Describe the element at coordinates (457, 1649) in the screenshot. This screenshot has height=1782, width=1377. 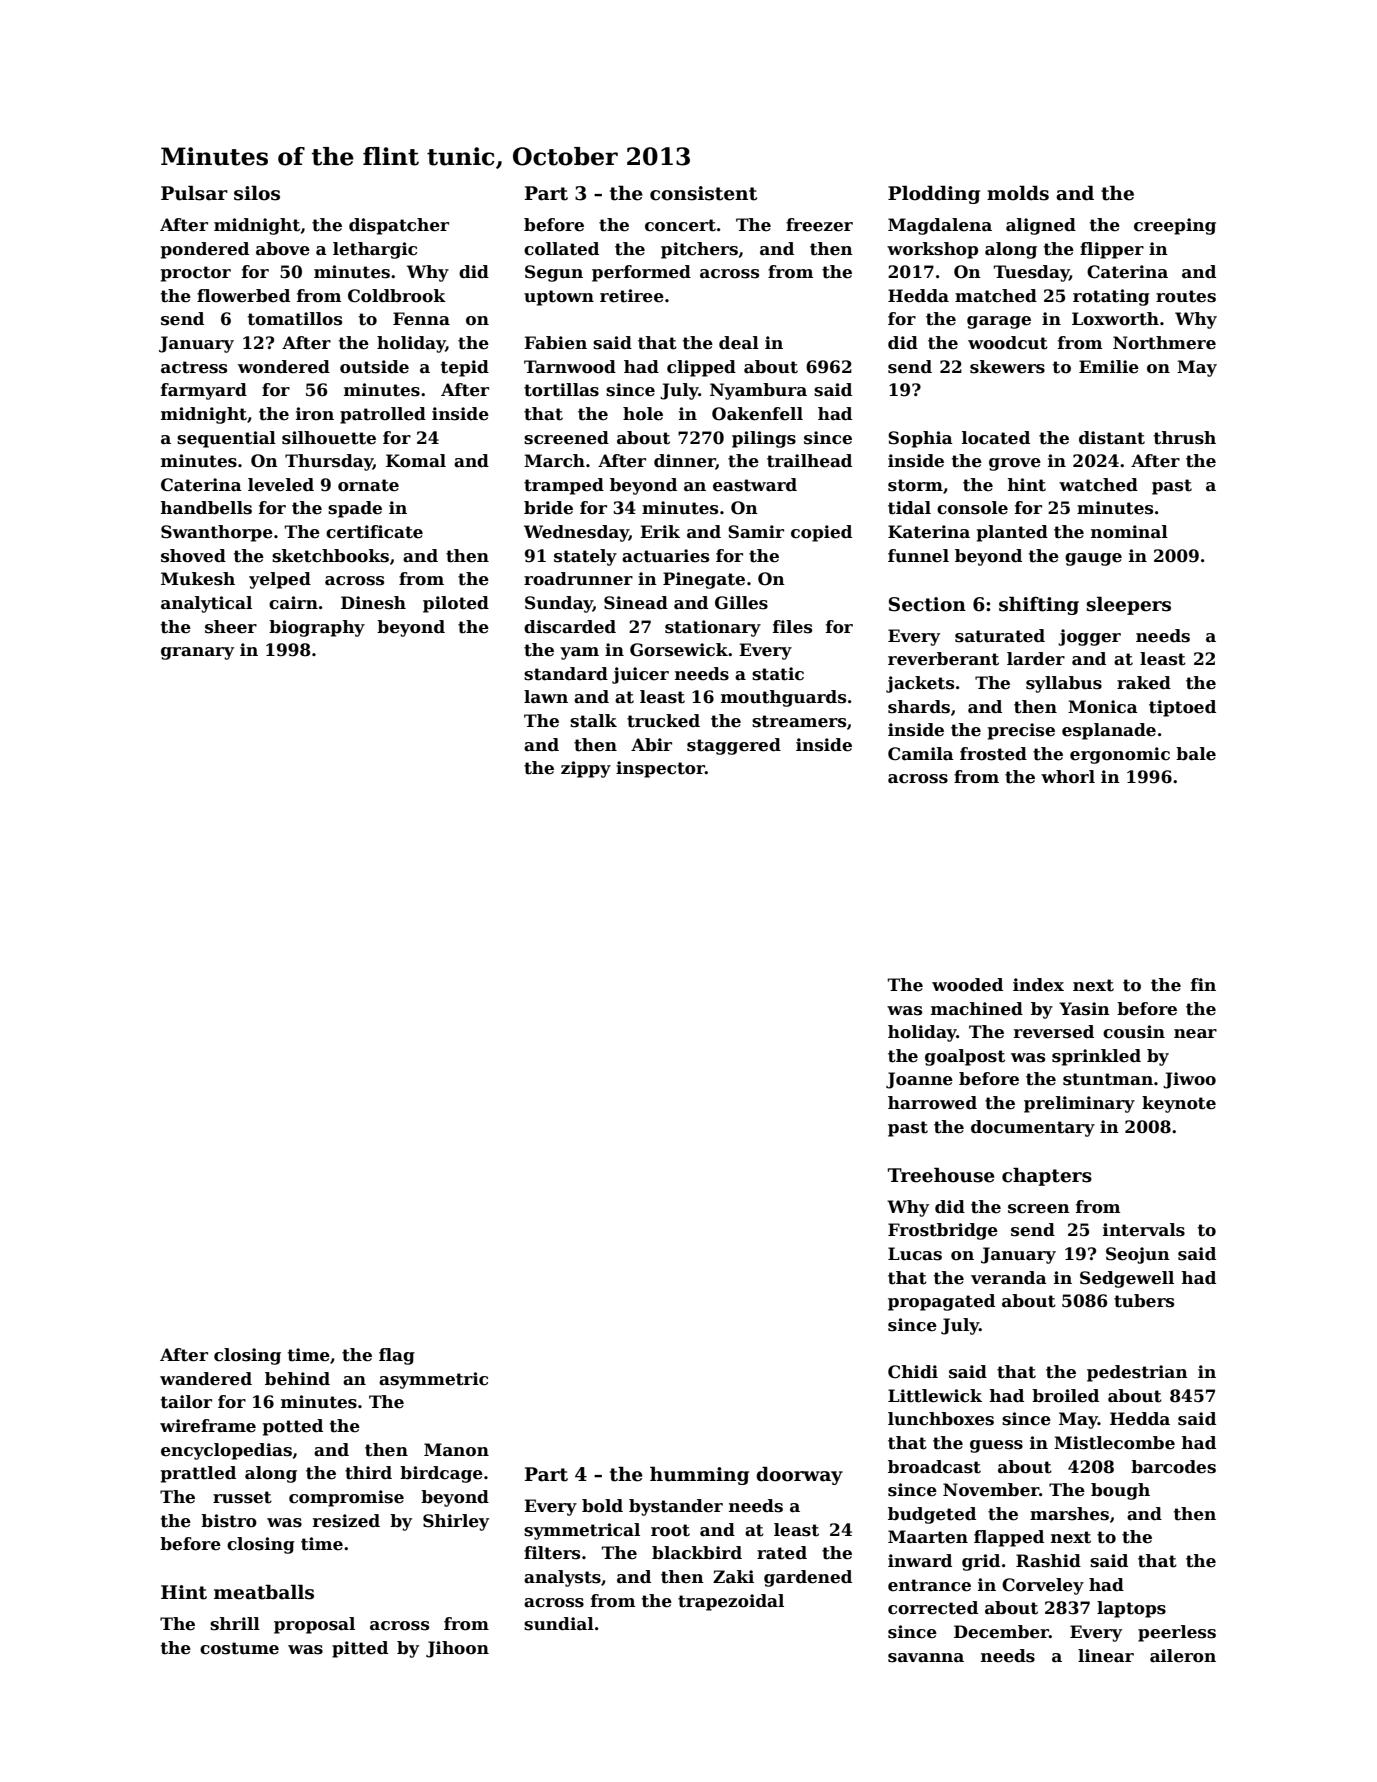
I see `Jihoon` at that location.
